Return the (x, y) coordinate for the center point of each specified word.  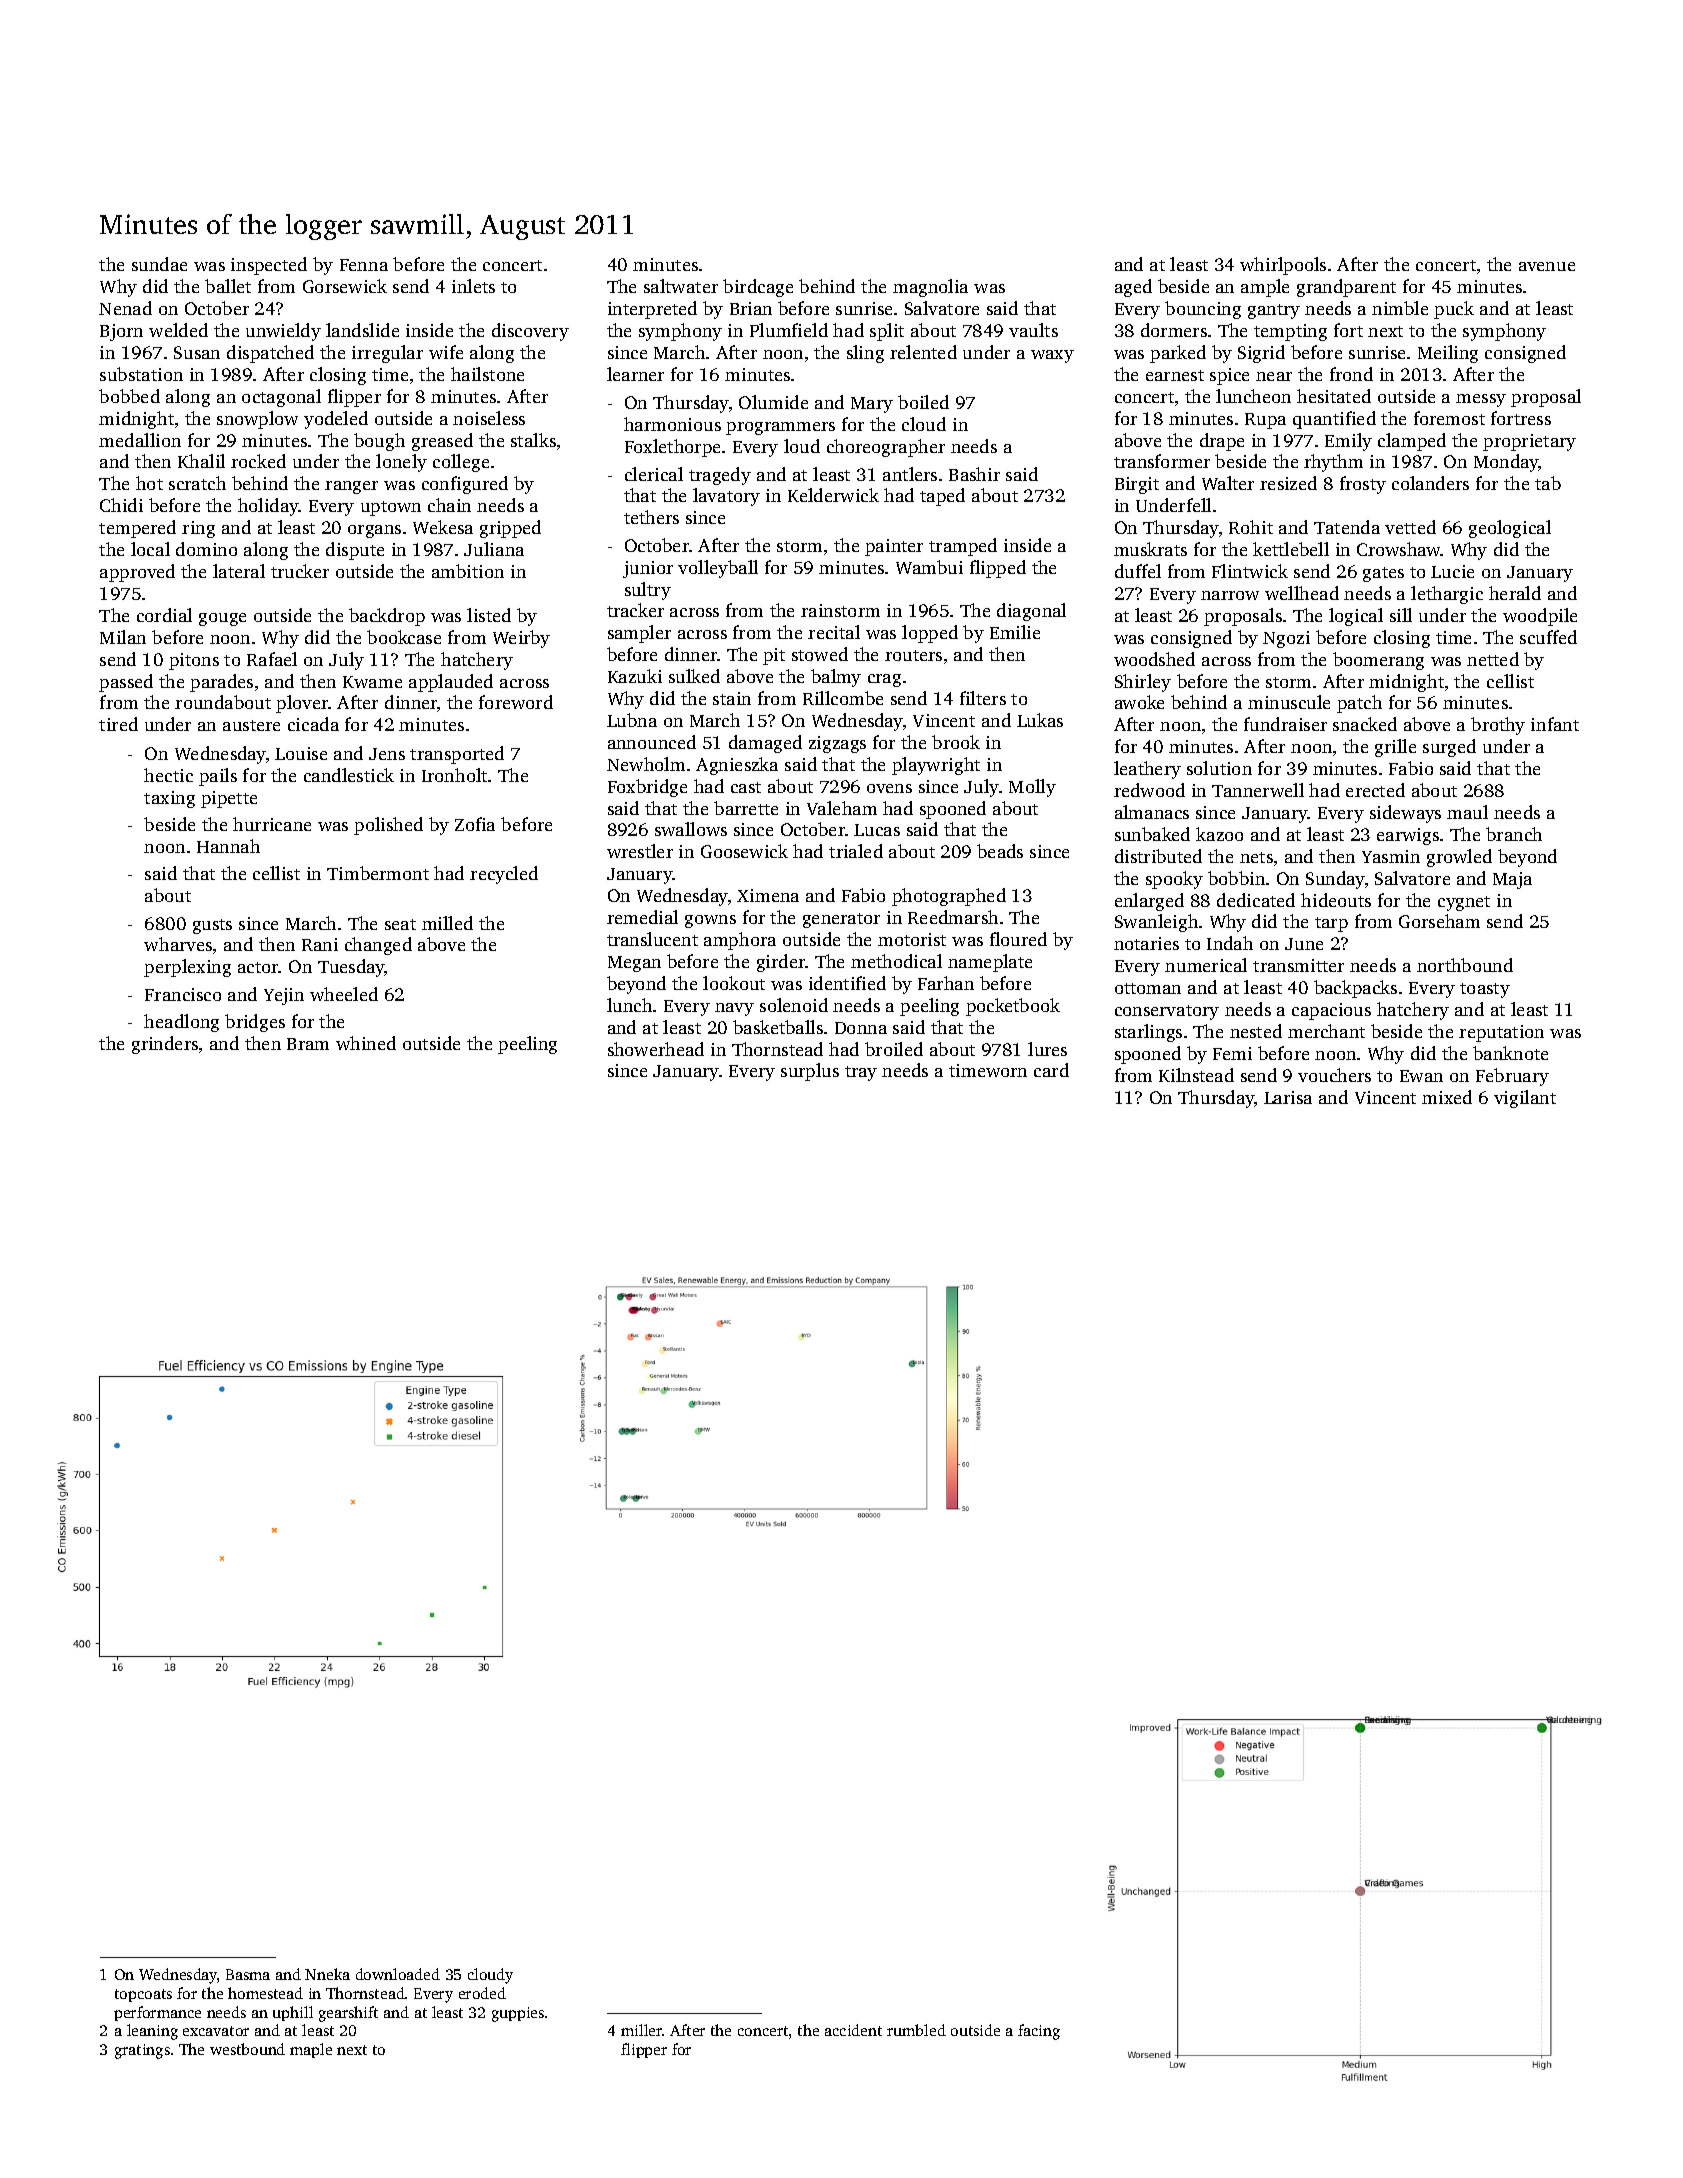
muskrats (1150, 549)
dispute (355, 551)
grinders (165, 1045)
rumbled (916, 2030)
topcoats (143, 1995)
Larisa (1288, 1097)
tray (861, 1073)
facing (1039, 2032)
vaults (1033, 330)
